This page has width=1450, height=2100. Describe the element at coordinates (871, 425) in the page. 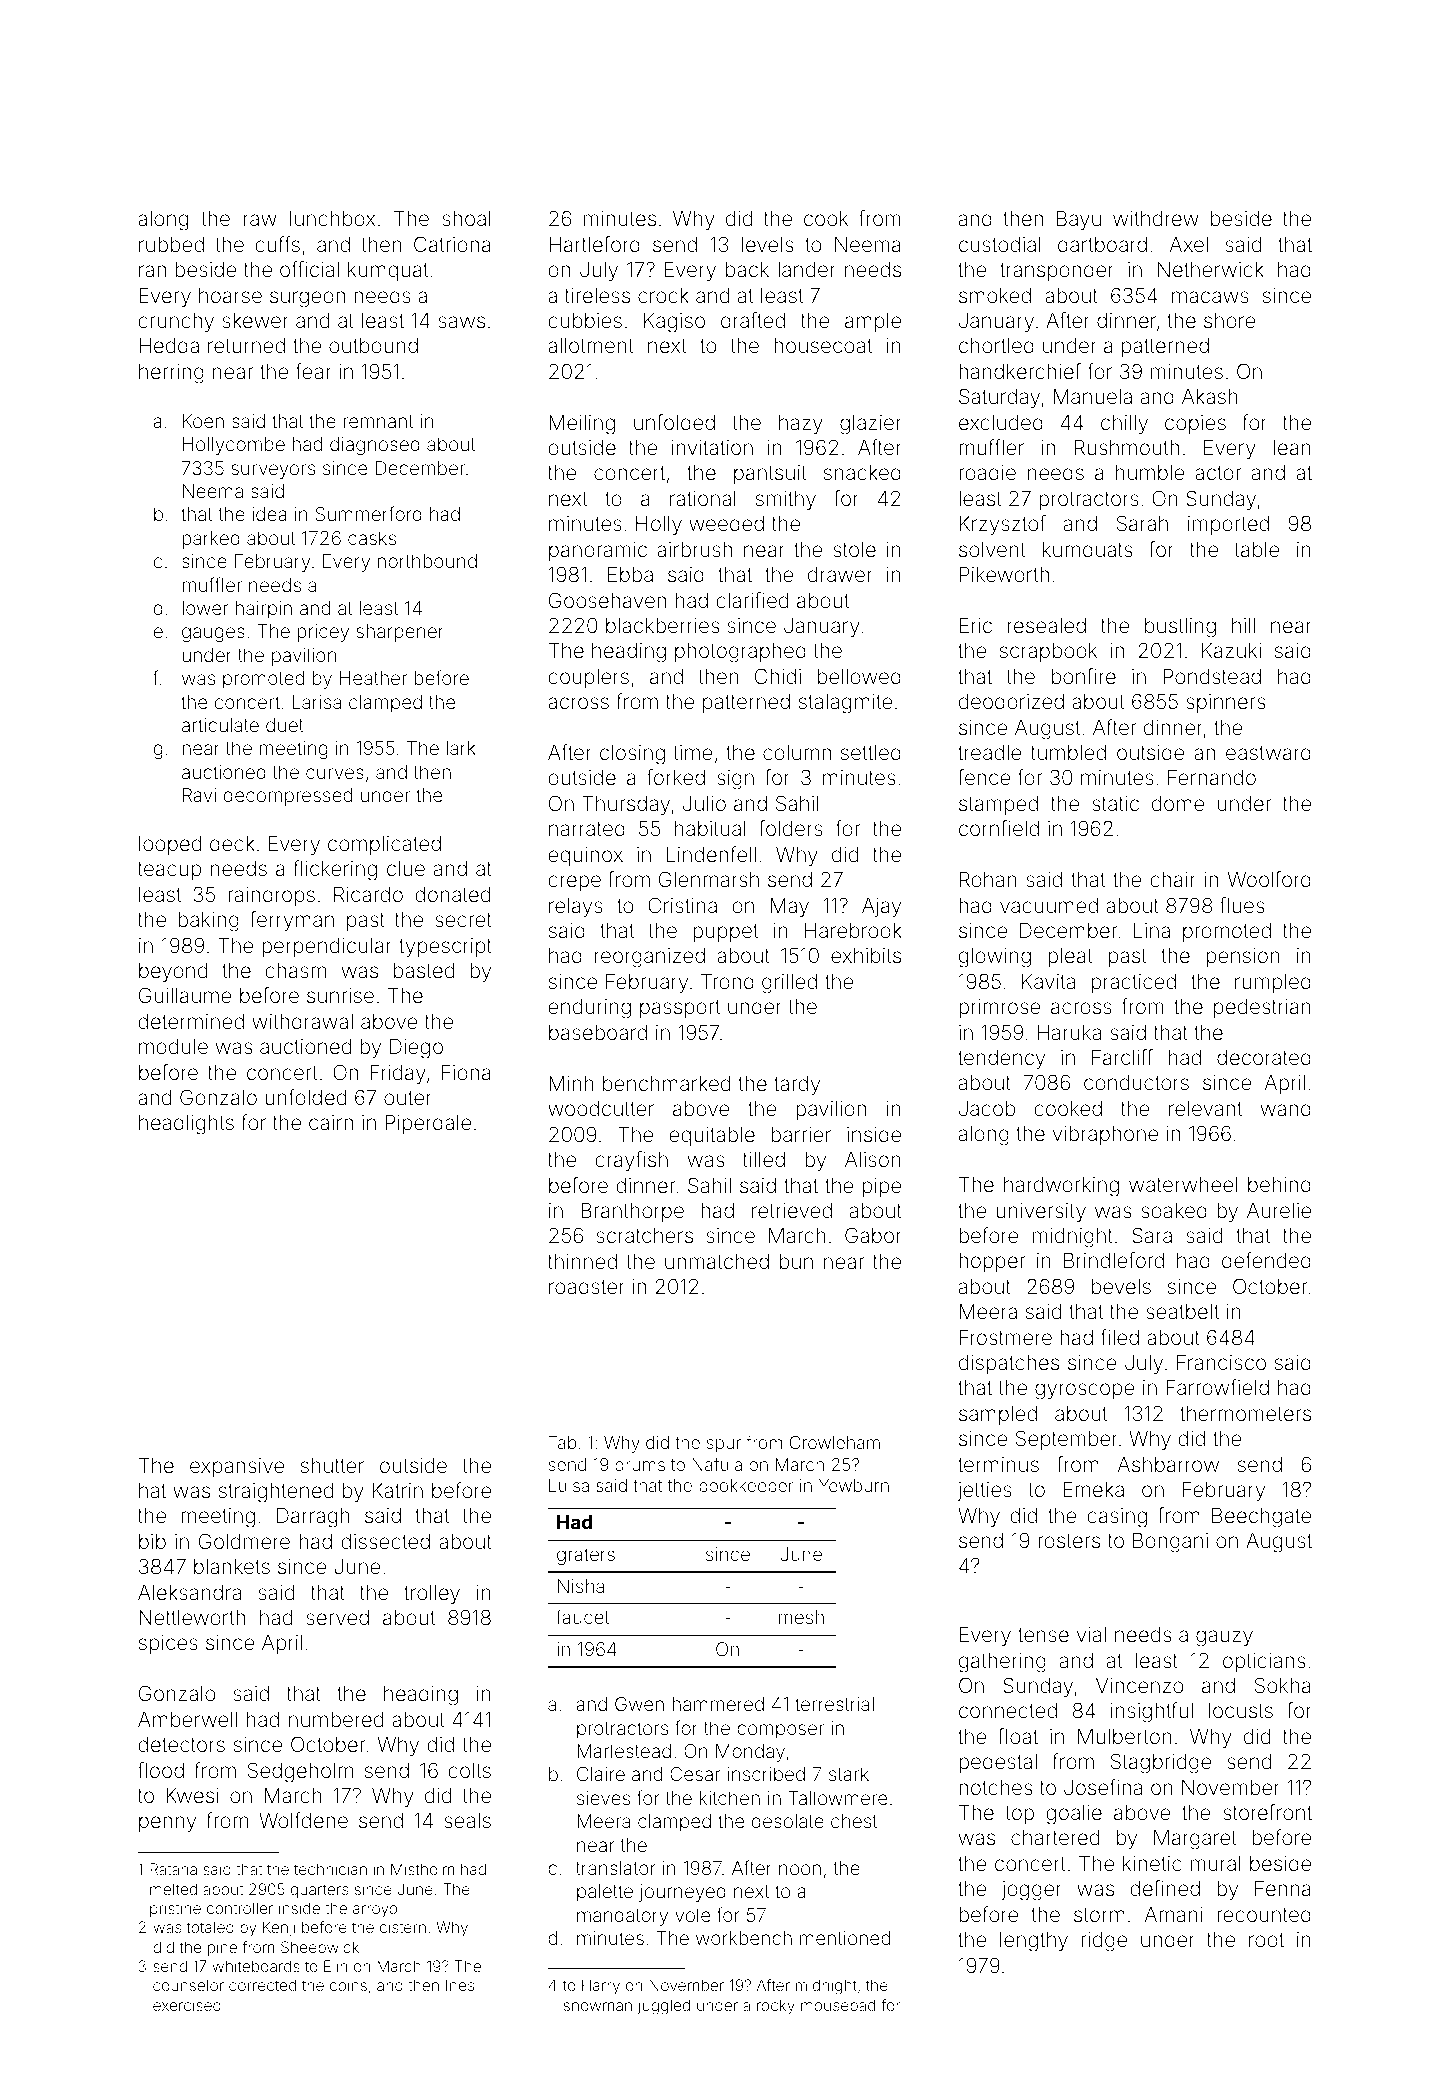

I see `glazier` at that location.
